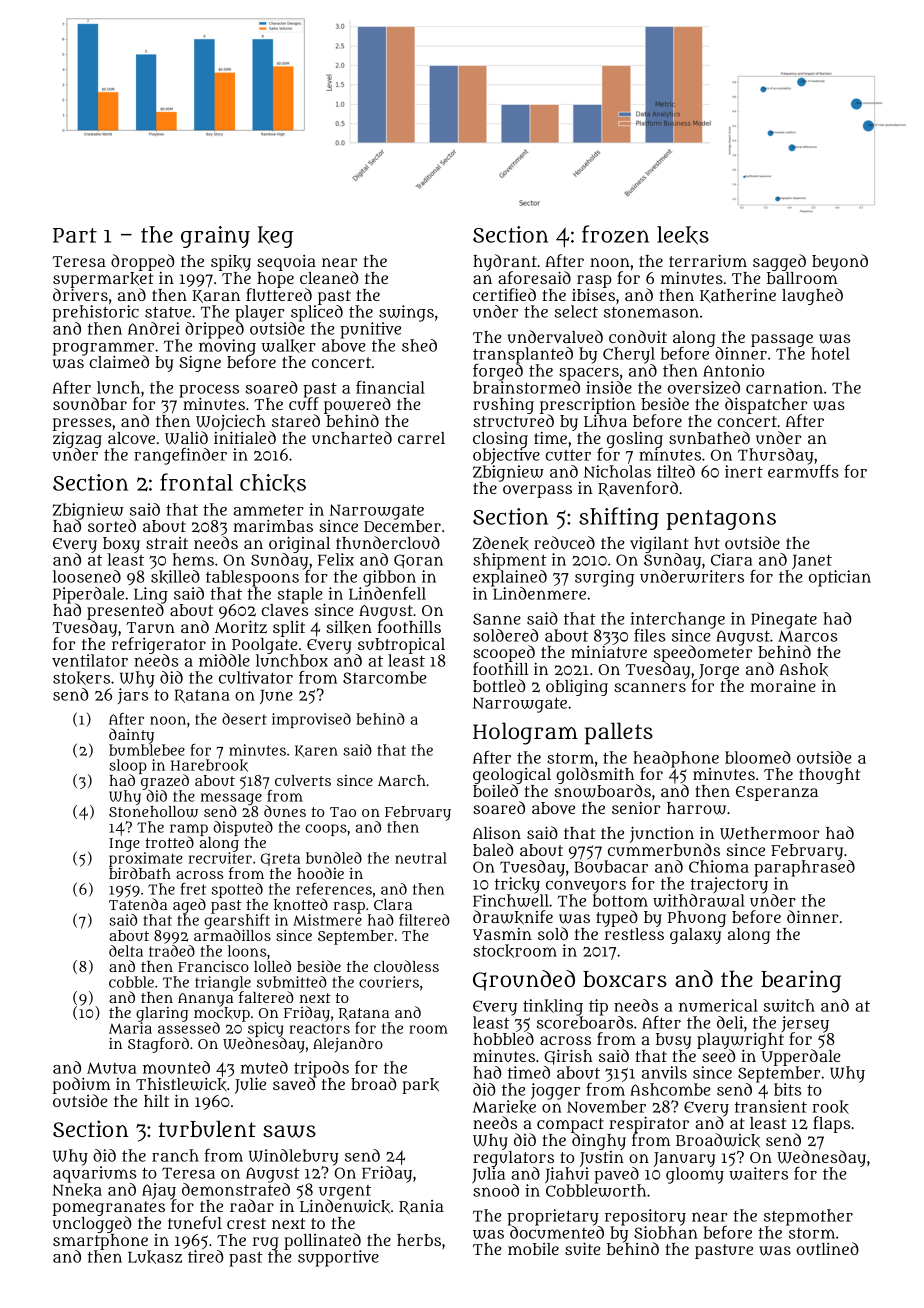 The height and width of the document is (1308, 924). I want to click on beyond, so click(840, 262).
